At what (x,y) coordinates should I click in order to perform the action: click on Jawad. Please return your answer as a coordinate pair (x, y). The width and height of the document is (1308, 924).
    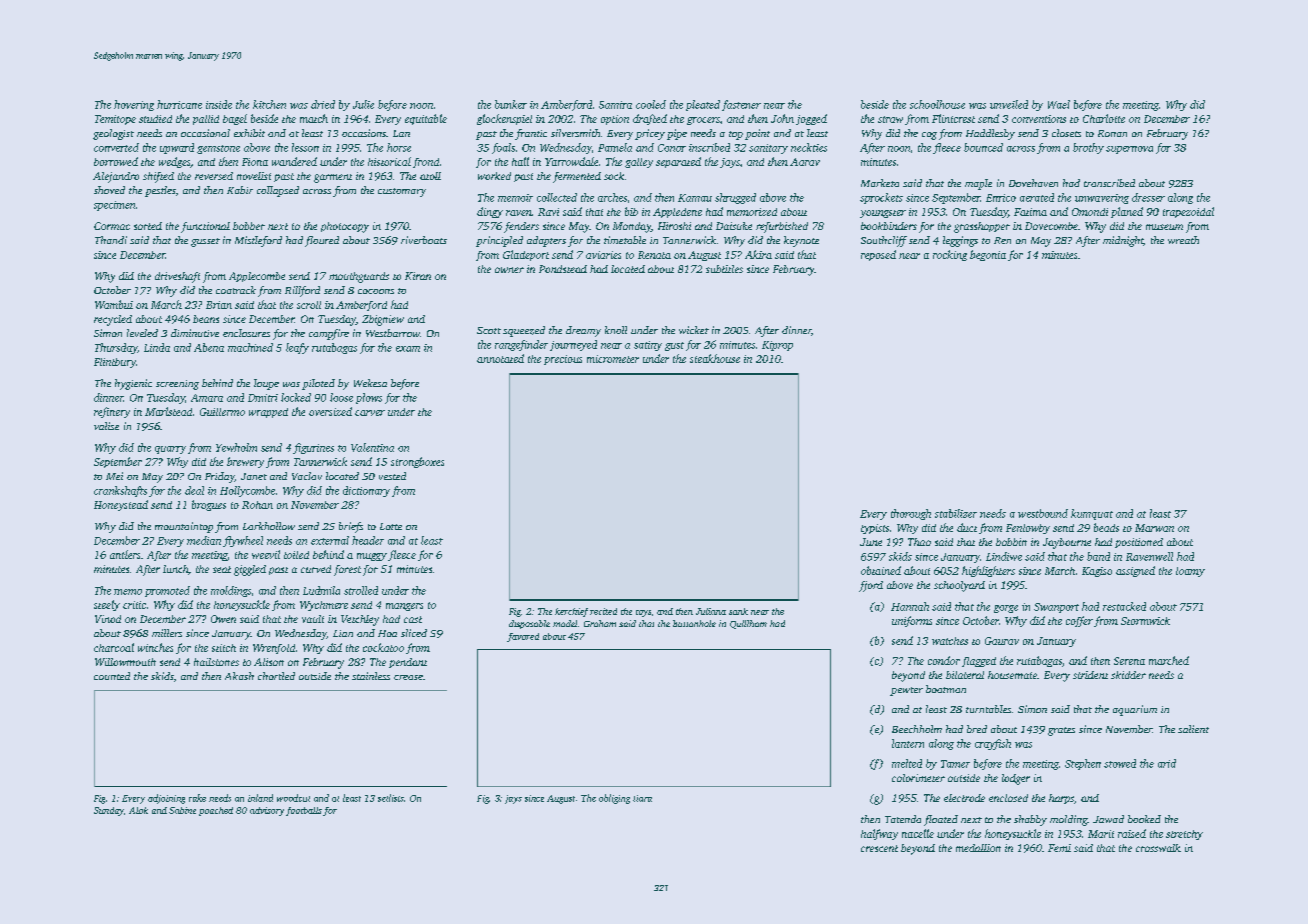
    Looking at the image, I should click on (1108, 819).
